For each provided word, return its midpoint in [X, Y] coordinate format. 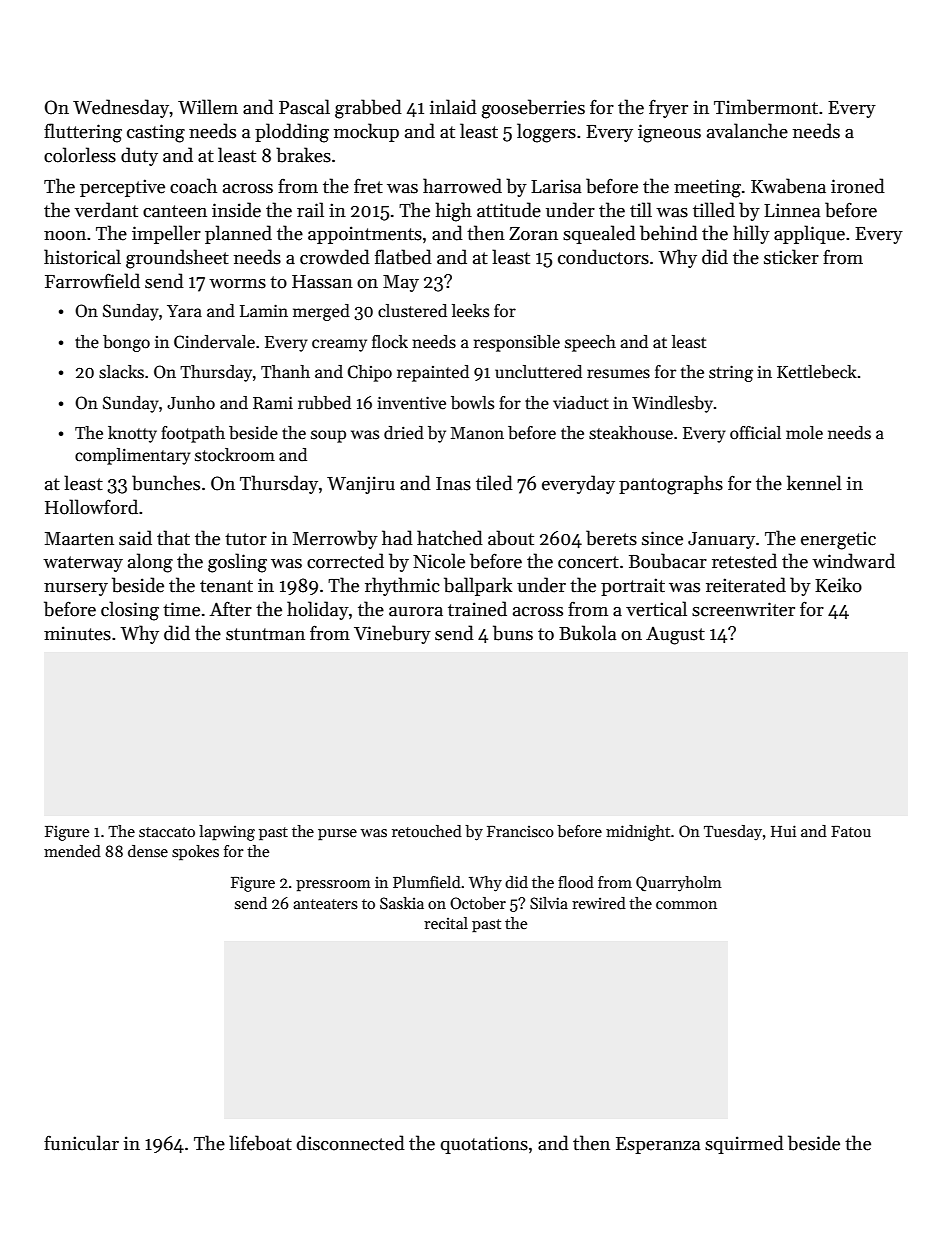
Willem [208, 107]
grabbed [368, 109]
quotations [484, 1145]
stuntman [265, 634]
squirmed [744, 1144]
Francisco [520, 831]
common [686, 905]
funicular [81, 1143]
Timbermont [766, 107]
